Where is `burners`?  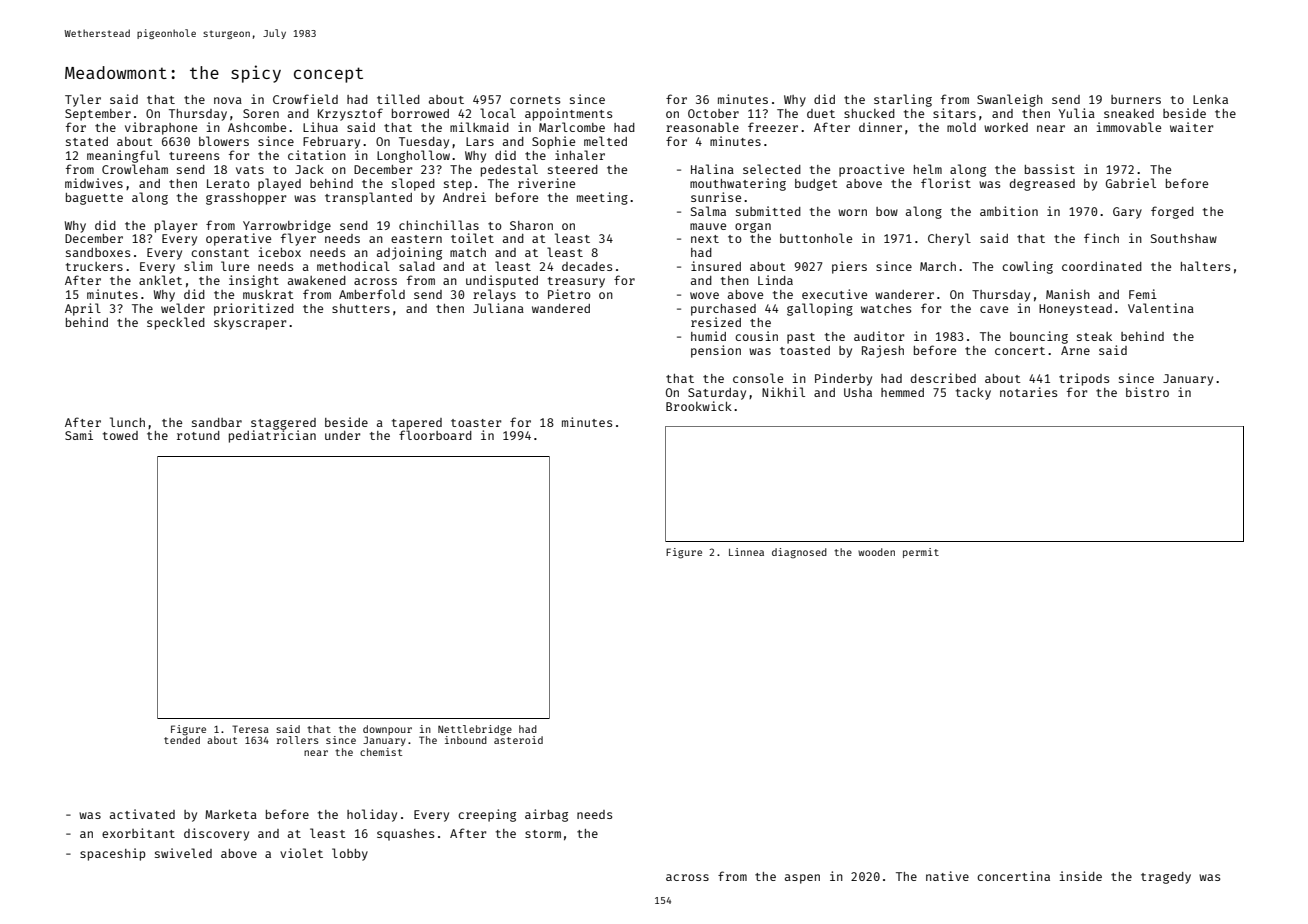 burners is located at coordinates (1136, 99).
